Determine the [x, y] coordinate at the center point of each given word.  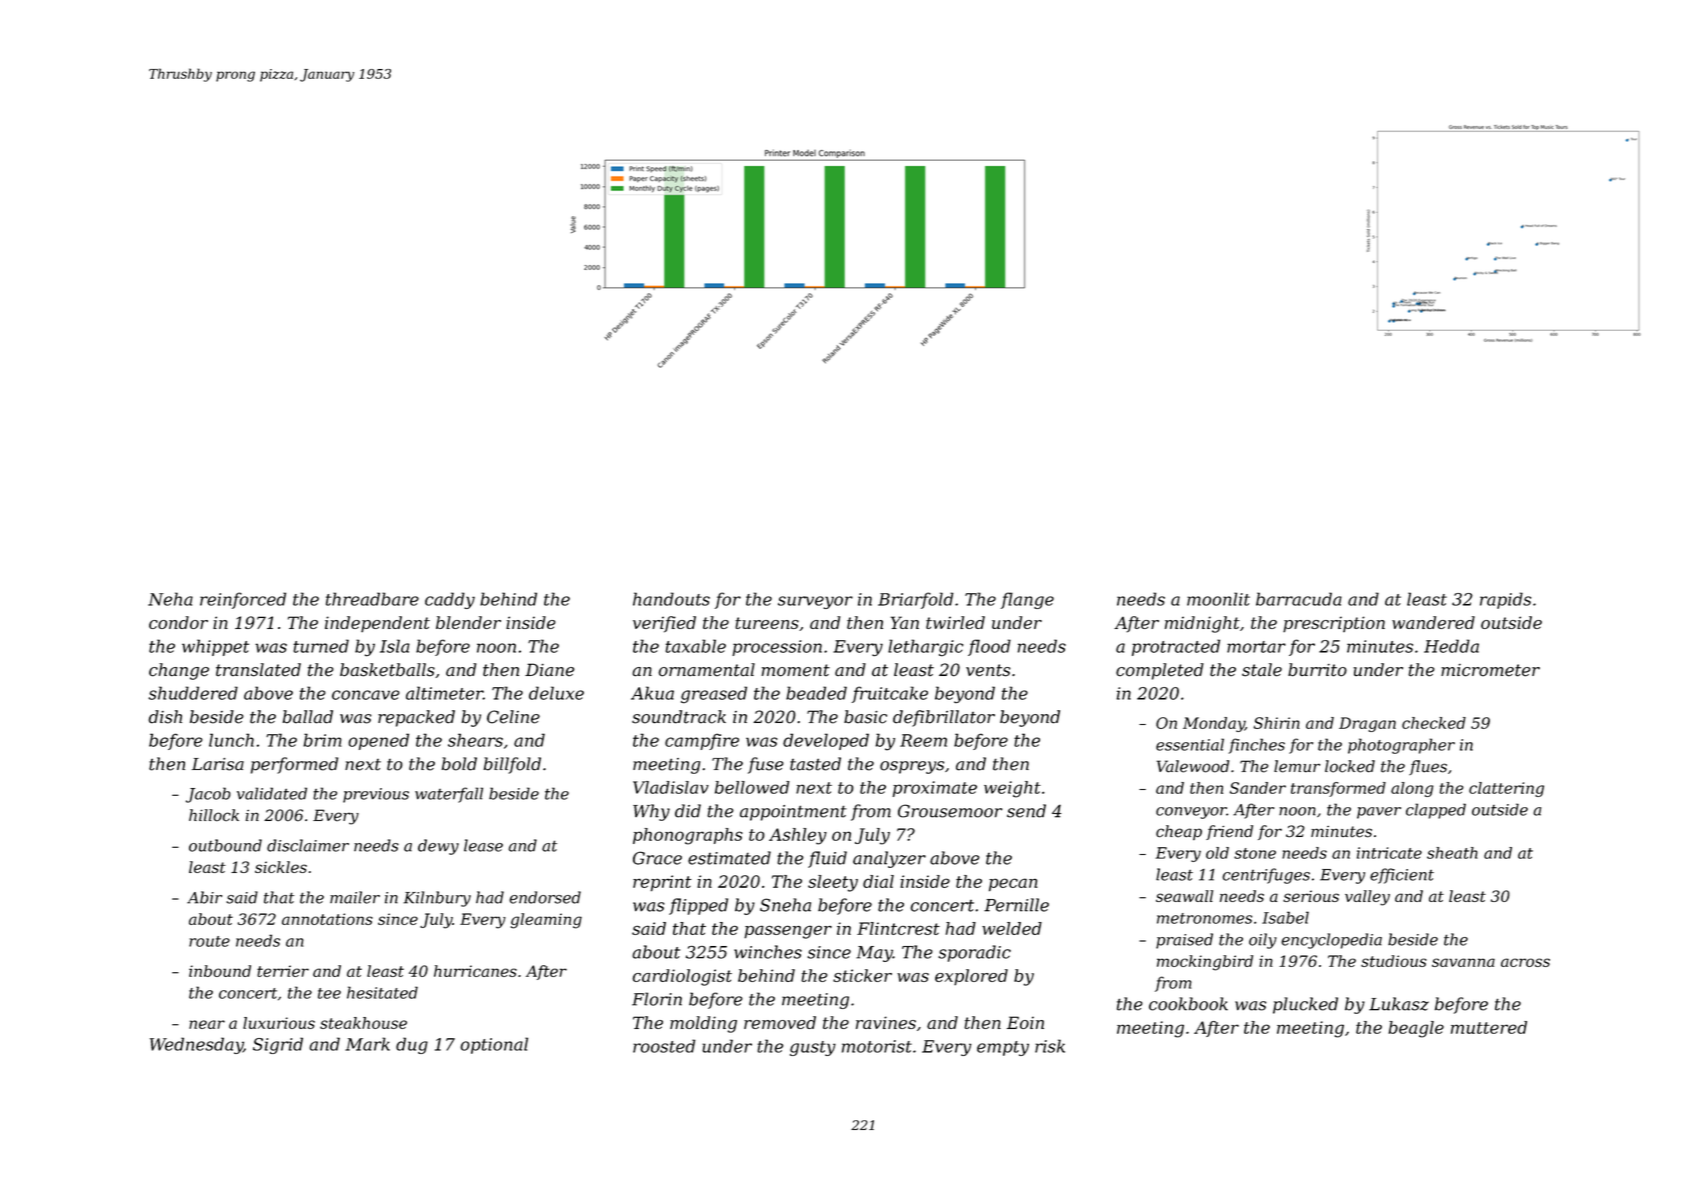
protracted [1176, 647]
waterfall [449, 795]
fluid [827, 859]
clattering [1506, 789]
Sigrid [278, 1045]
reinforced [243, 600]
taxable [696, 646]
